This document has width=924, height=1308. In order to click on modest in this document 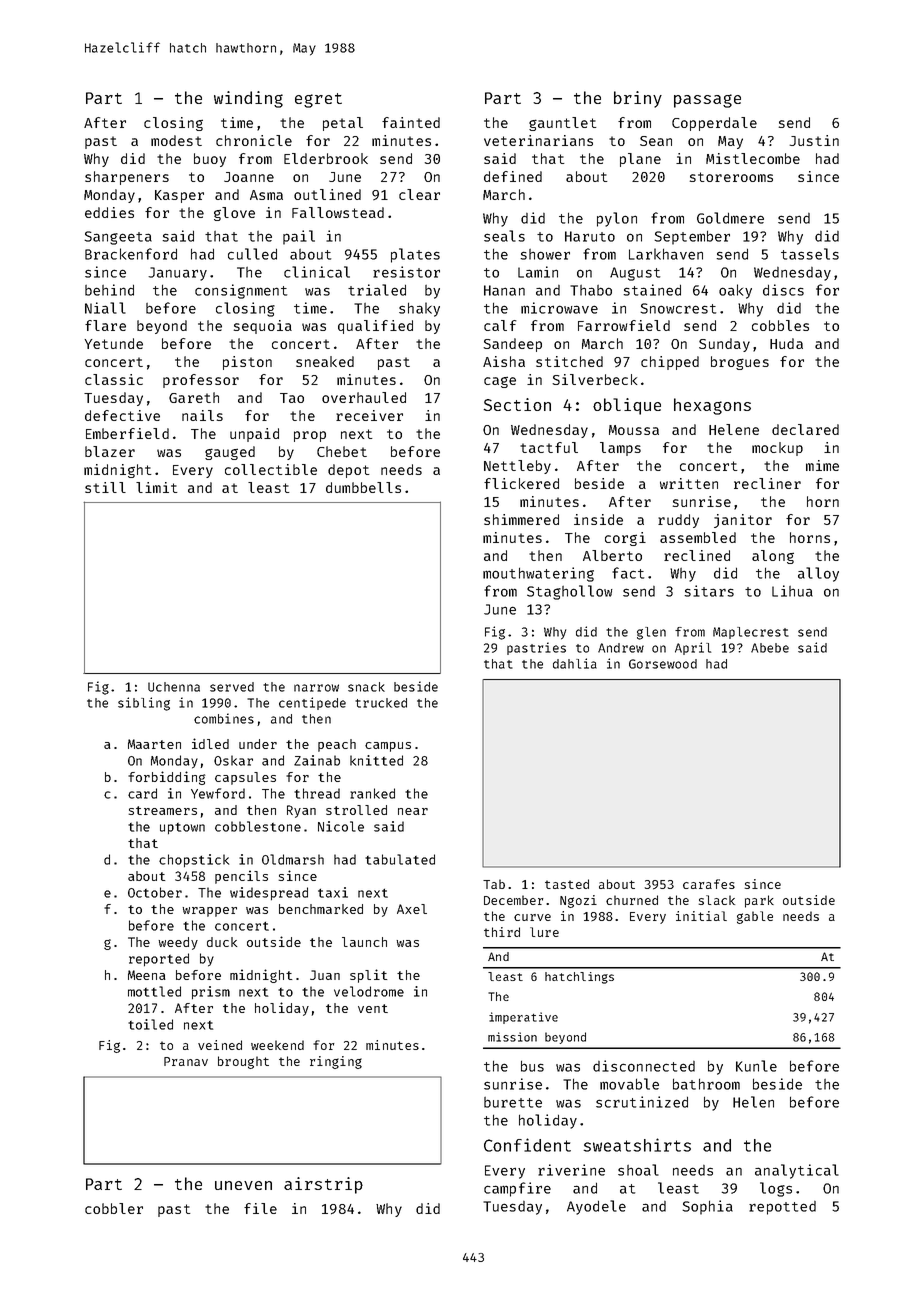, I will do `click(176, 140)`.
